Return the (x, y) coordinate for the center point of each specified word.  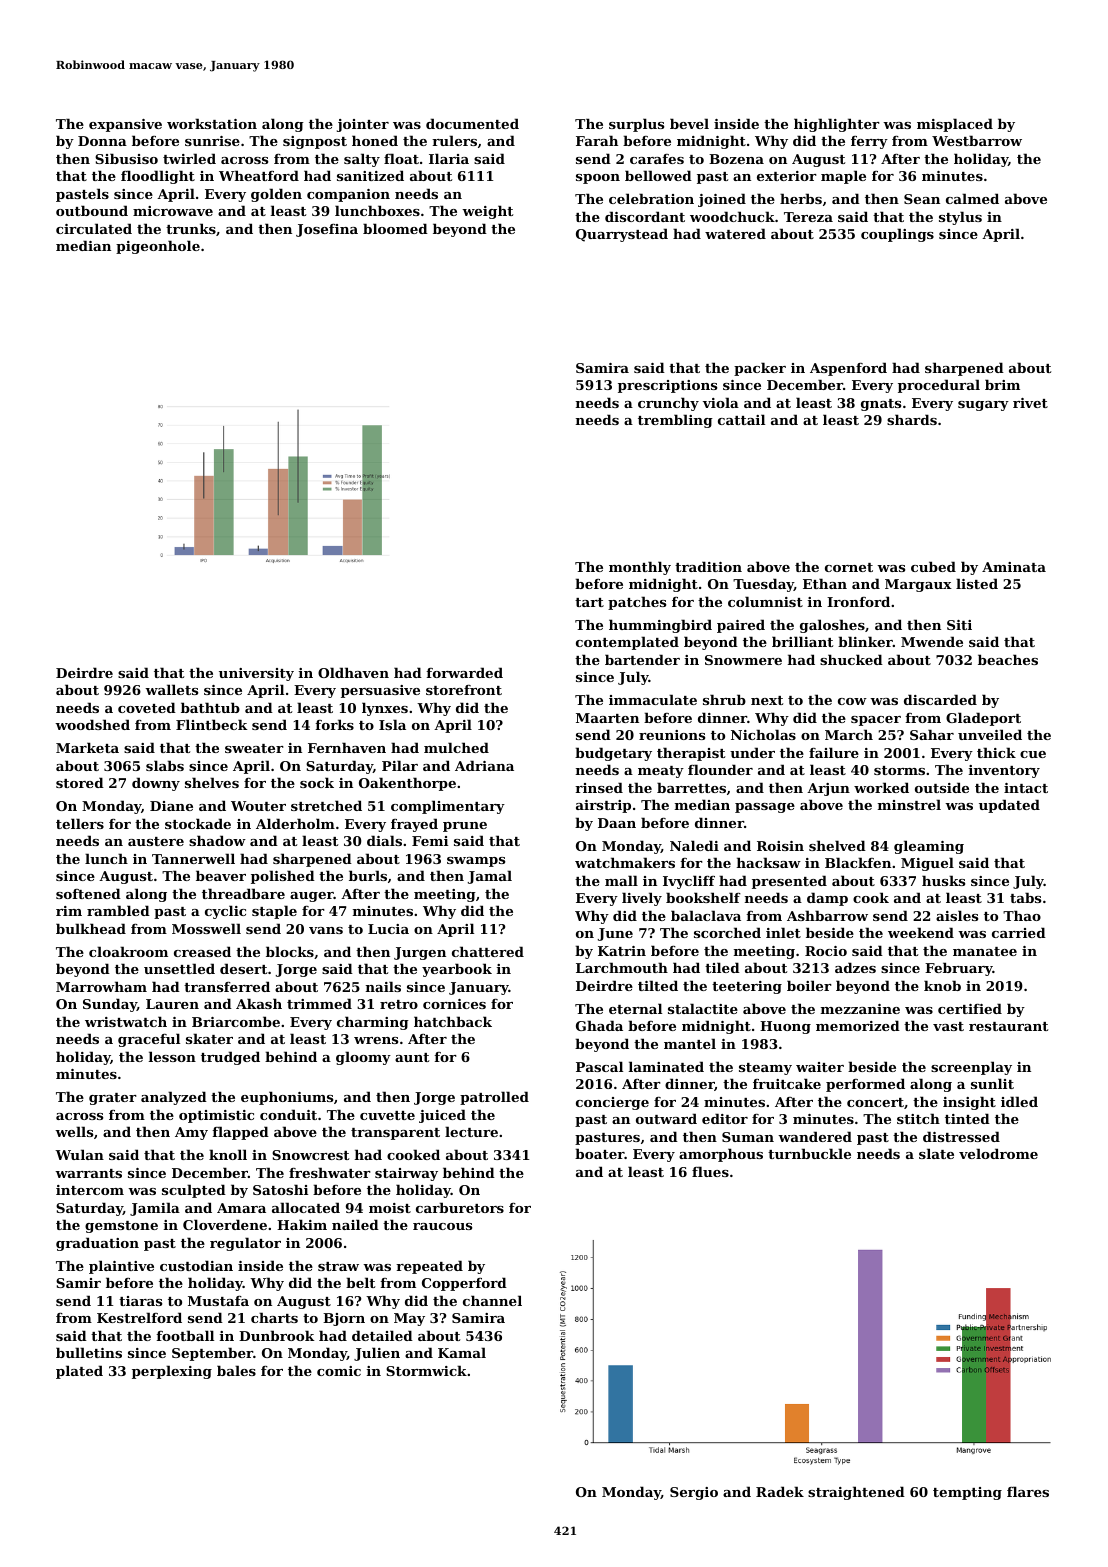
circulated (94, 228)
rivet (1030, 403)
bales (236, 1370)
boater (600, 1153)
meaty (661, 772)
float (401, 158)
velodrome (998, 1153)
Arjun (828, 789)
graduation (97, 1244)
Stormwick (426, 1370)
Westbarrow (977, 140)
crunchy (668, 404)
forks (334, 724)
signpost (315, 142)
